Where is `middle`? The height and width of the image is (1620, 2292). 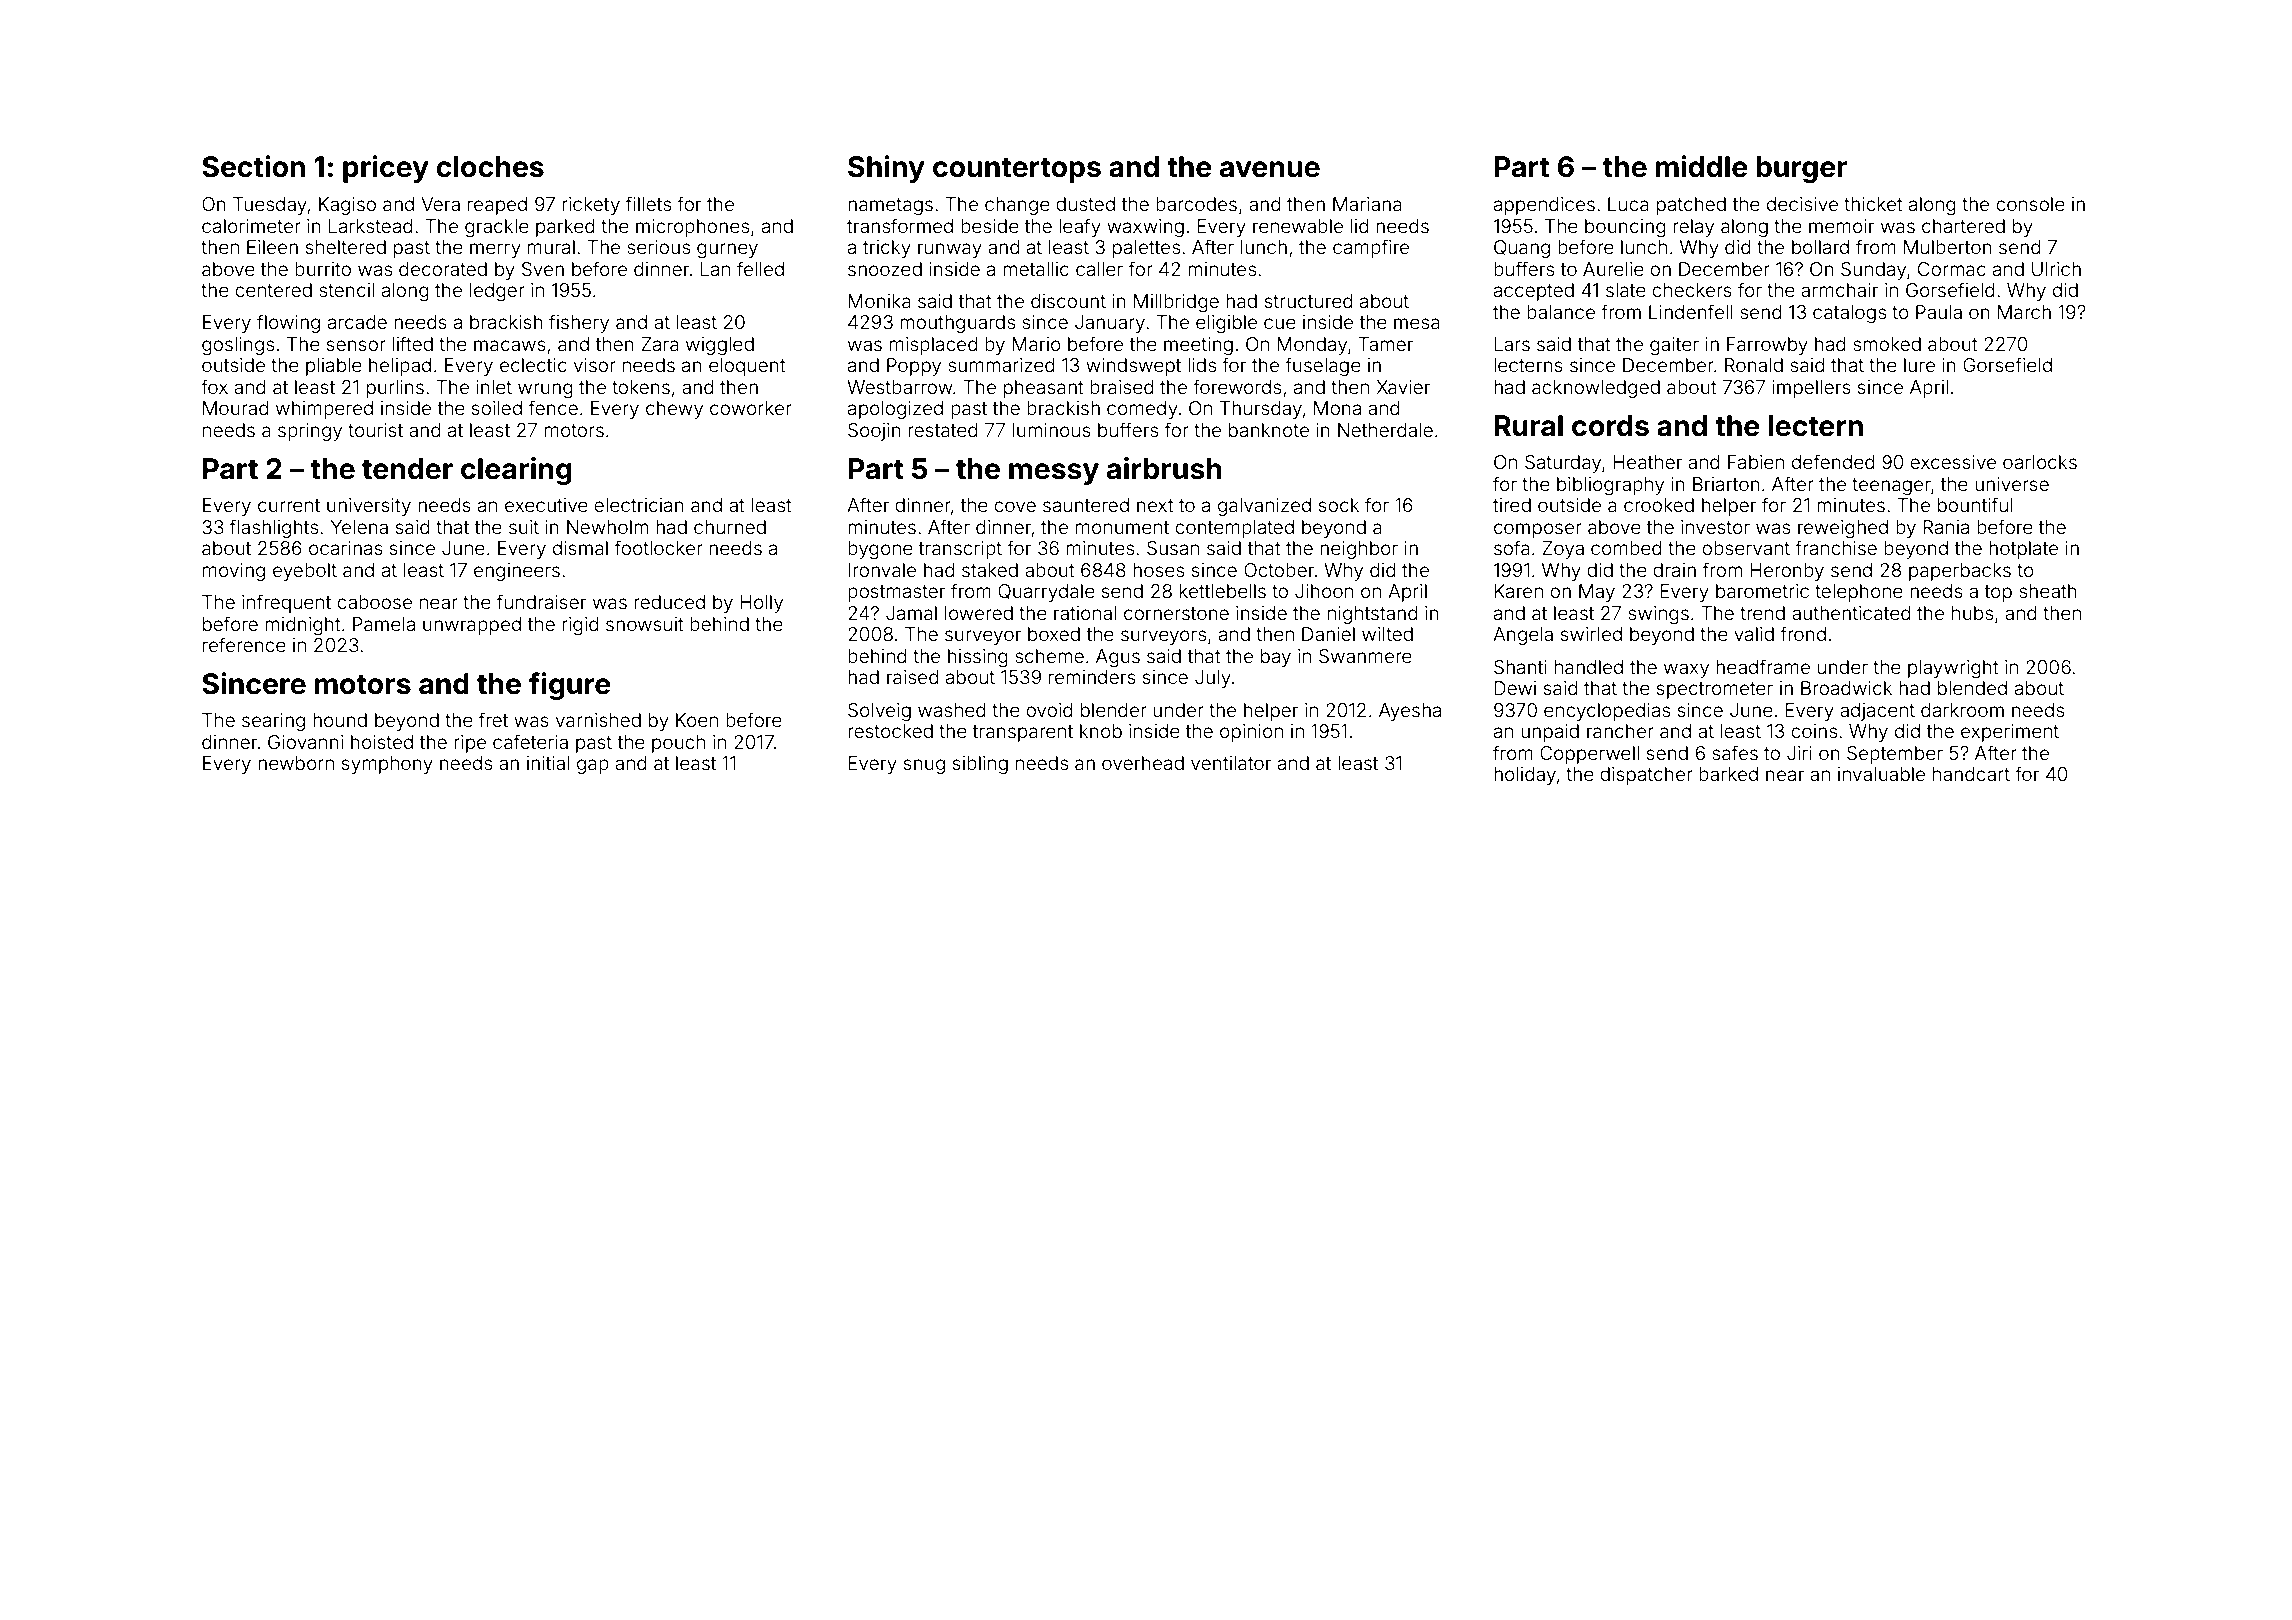
middle is located at coordinates (1702, 166).
